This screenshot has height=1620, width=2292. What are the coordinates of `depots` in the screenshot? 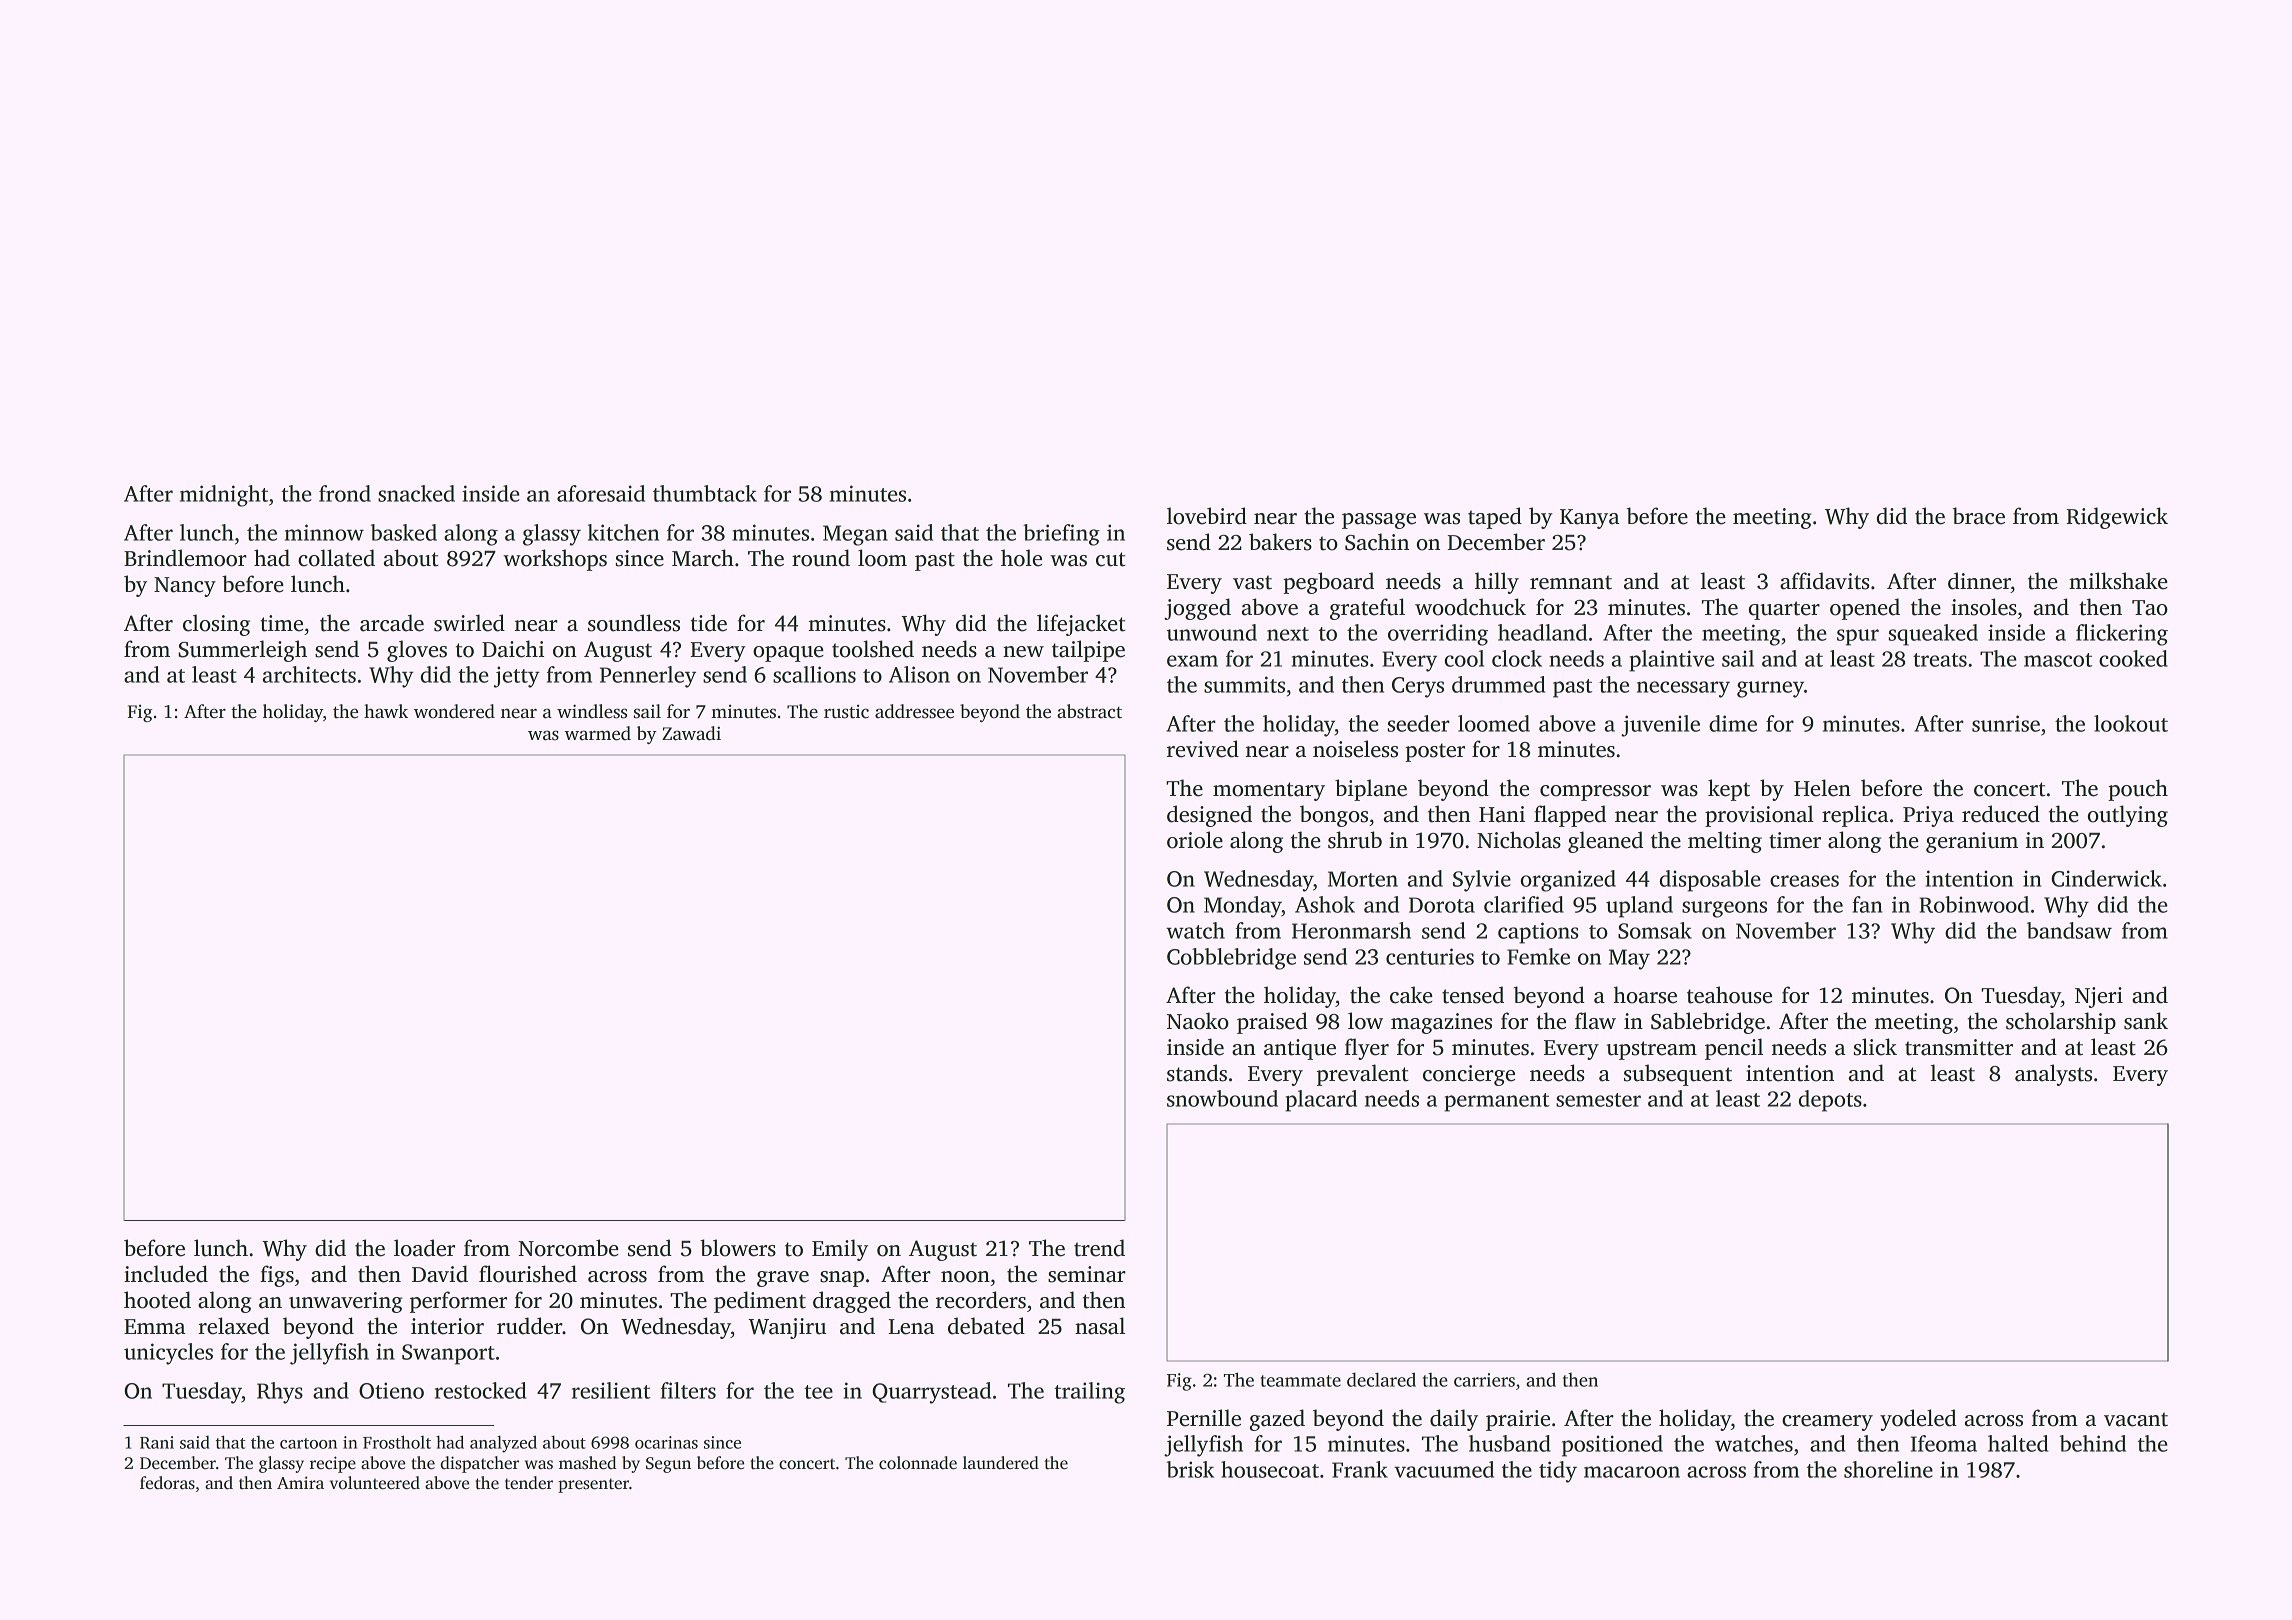 It's located at (1830, 1101).
